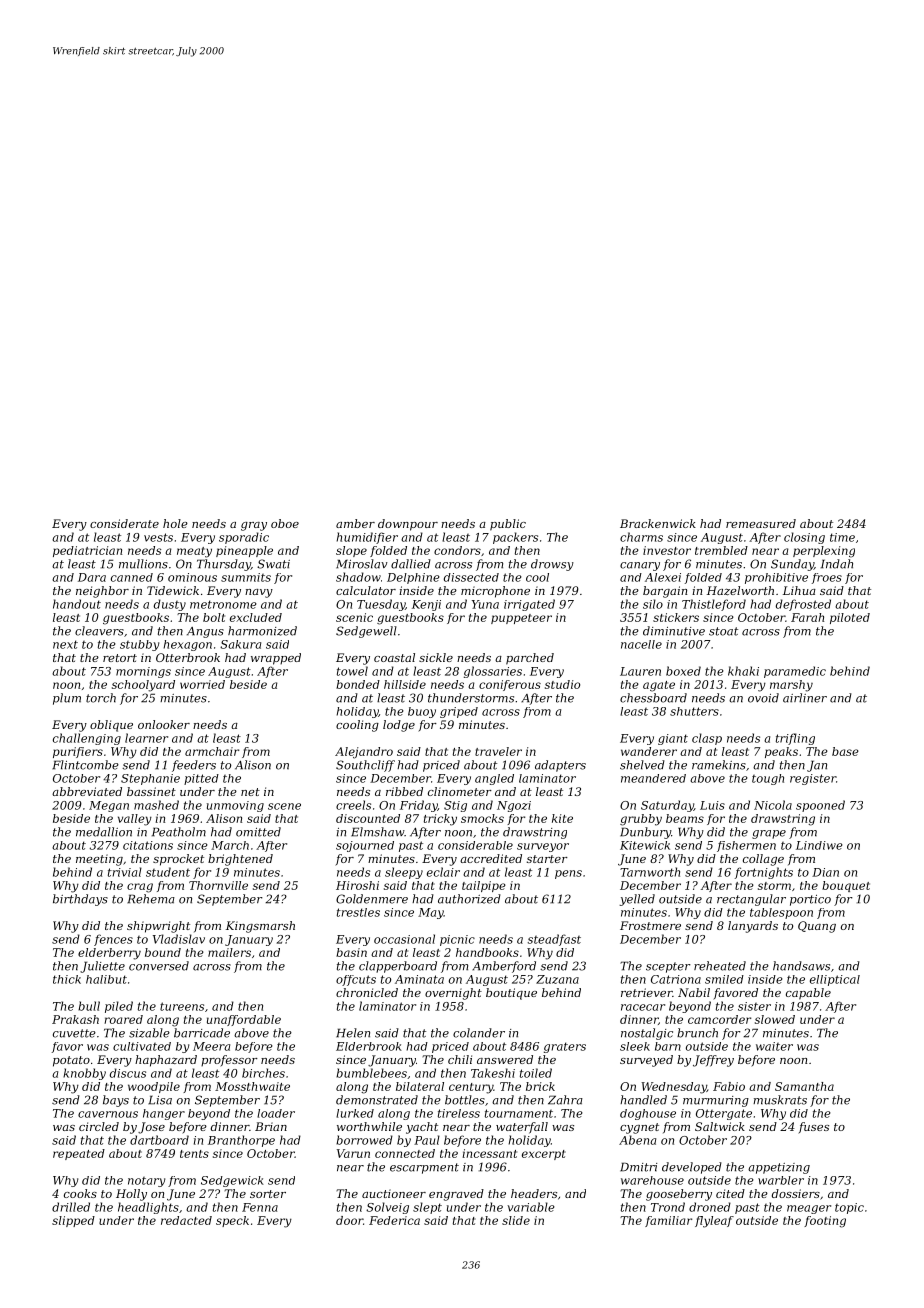 Image resolution: width=924 pixels, height=1308 pixels. I want to click on repeated, so click(79, 1154).
